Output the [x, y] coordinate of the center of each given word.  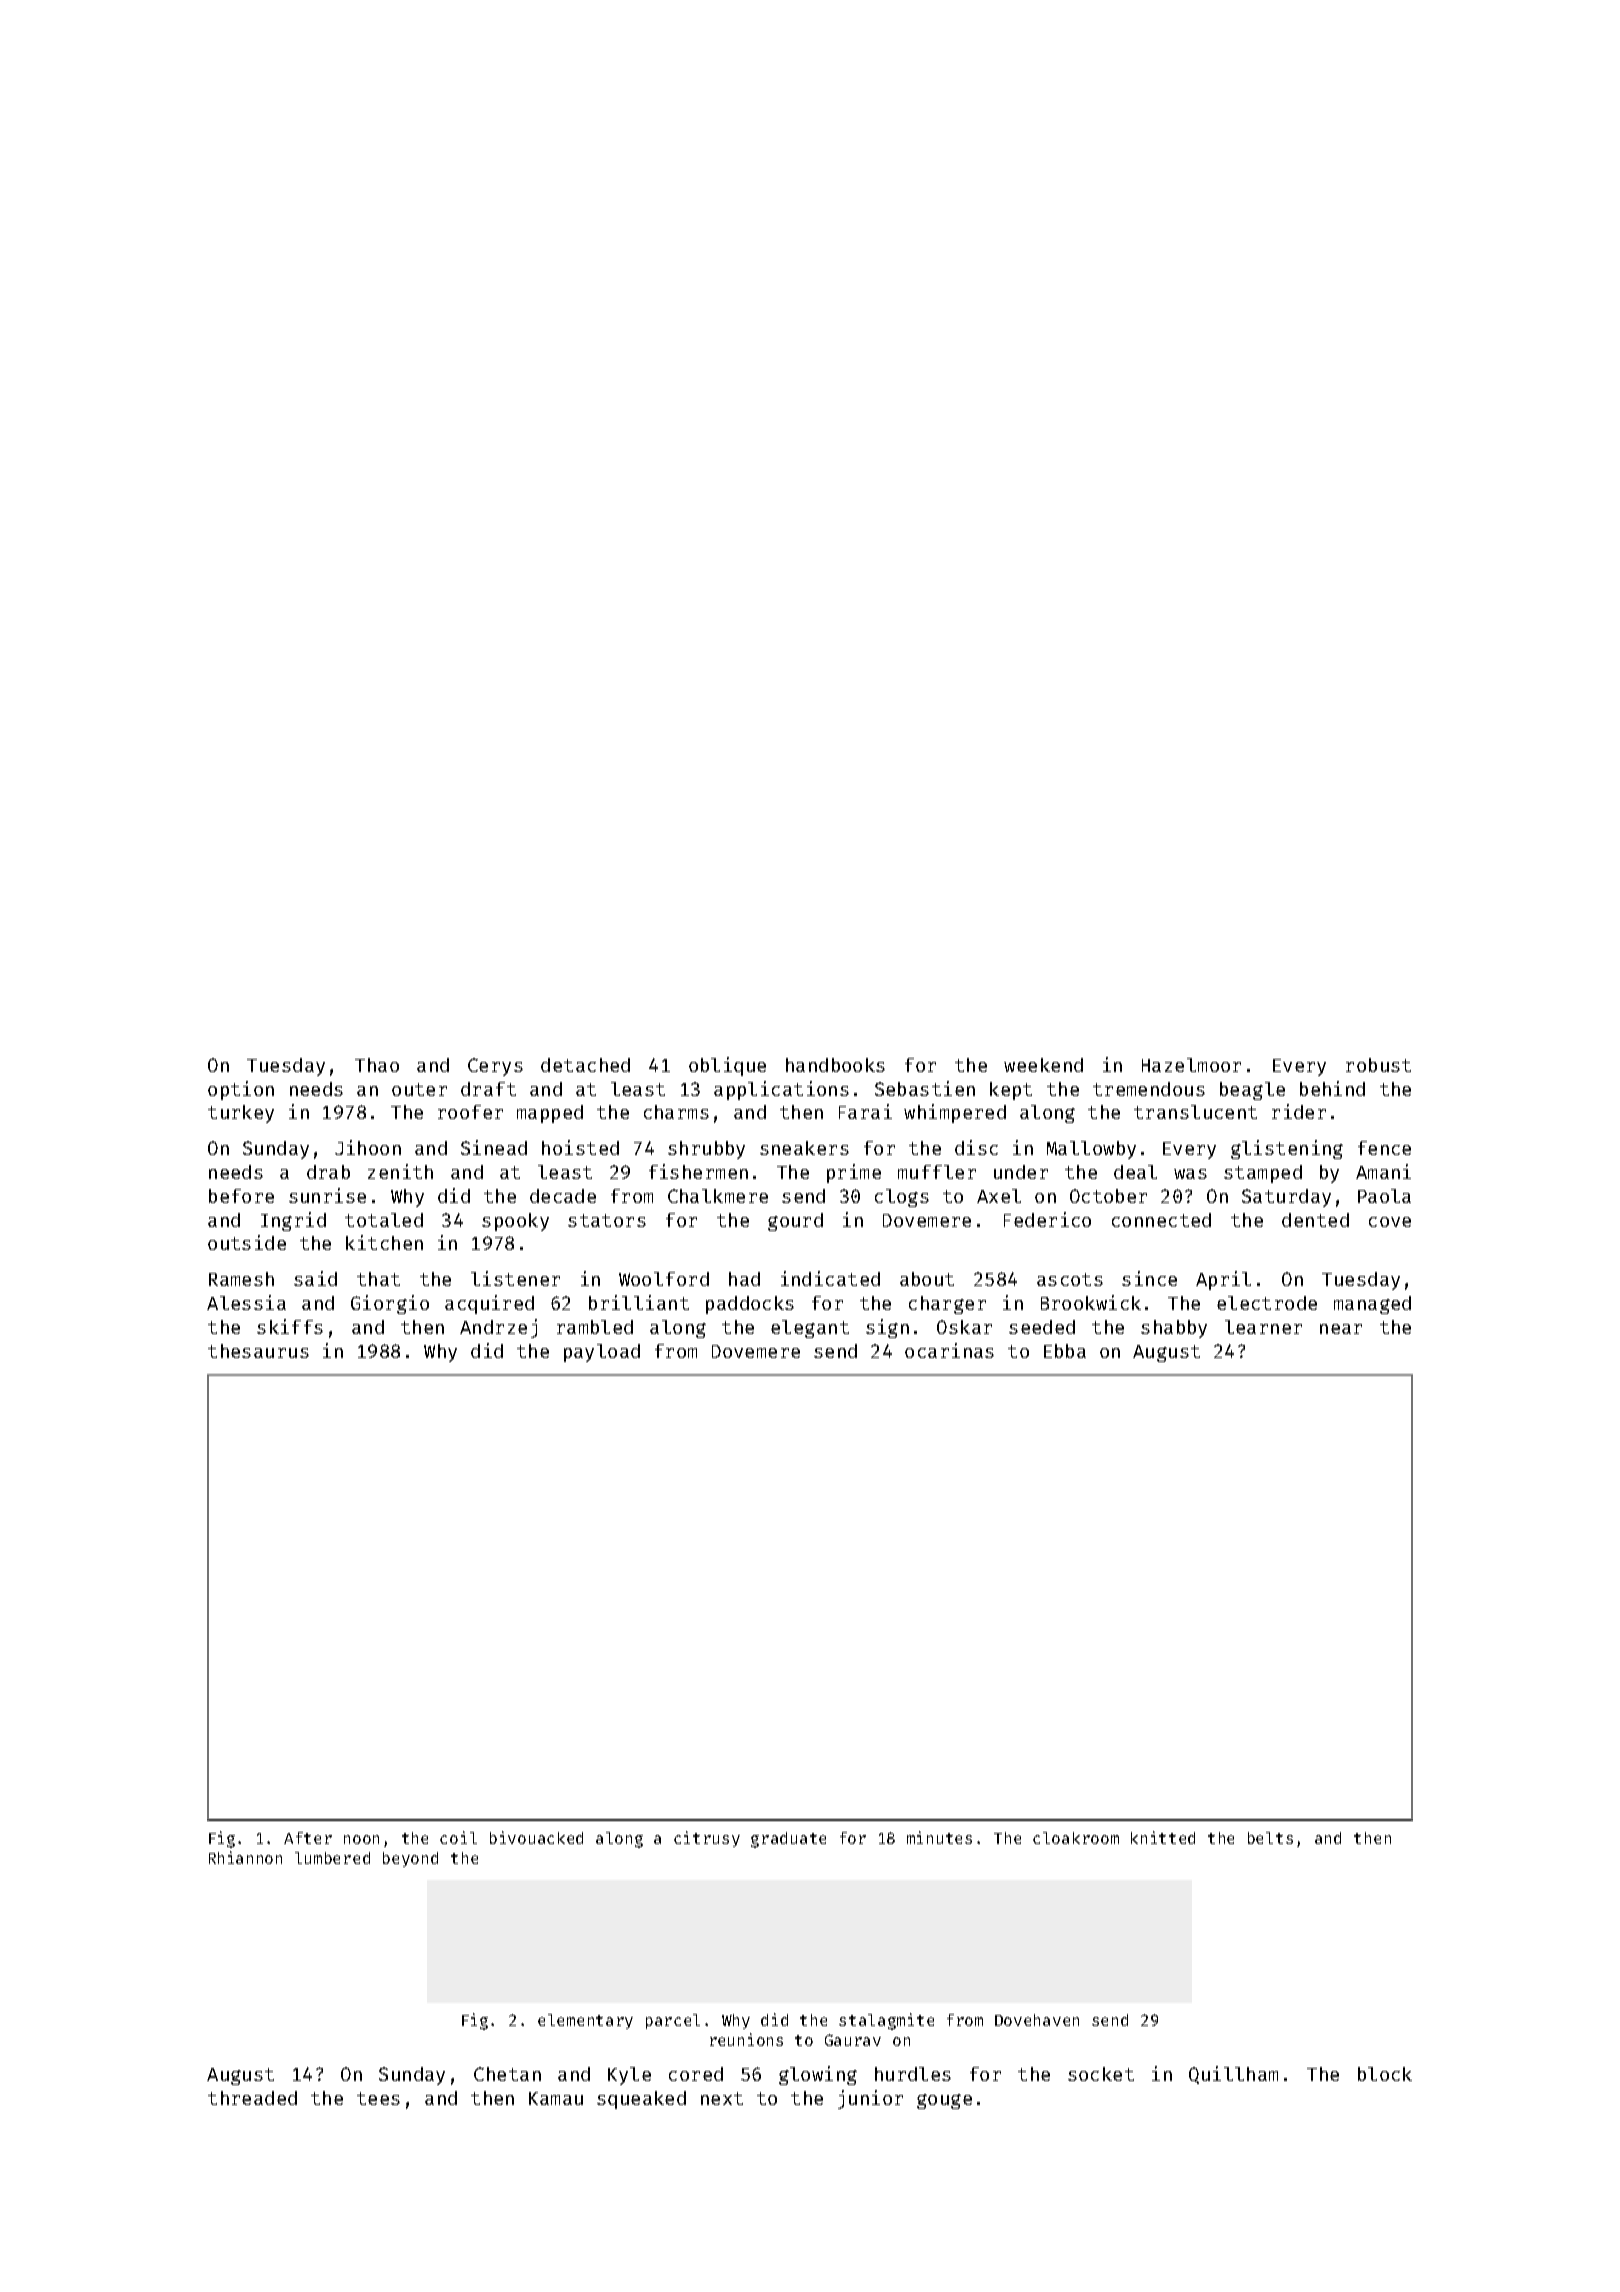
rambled [595, 1327]
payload [602, 1353]
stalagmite [886, 2021]
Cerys [495, 1067]
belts [1270, 1838]
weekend [1043, 1065]
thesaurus [258, 1351]
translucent [1195, 1112]
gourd [795, 1222]
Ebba [1065, 1351]
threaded [252, 2098]
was [1190, 1174]
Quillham [1233, 2075]
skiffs [290, 1326]
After [308, 1838]
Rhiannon [245, 1857]
